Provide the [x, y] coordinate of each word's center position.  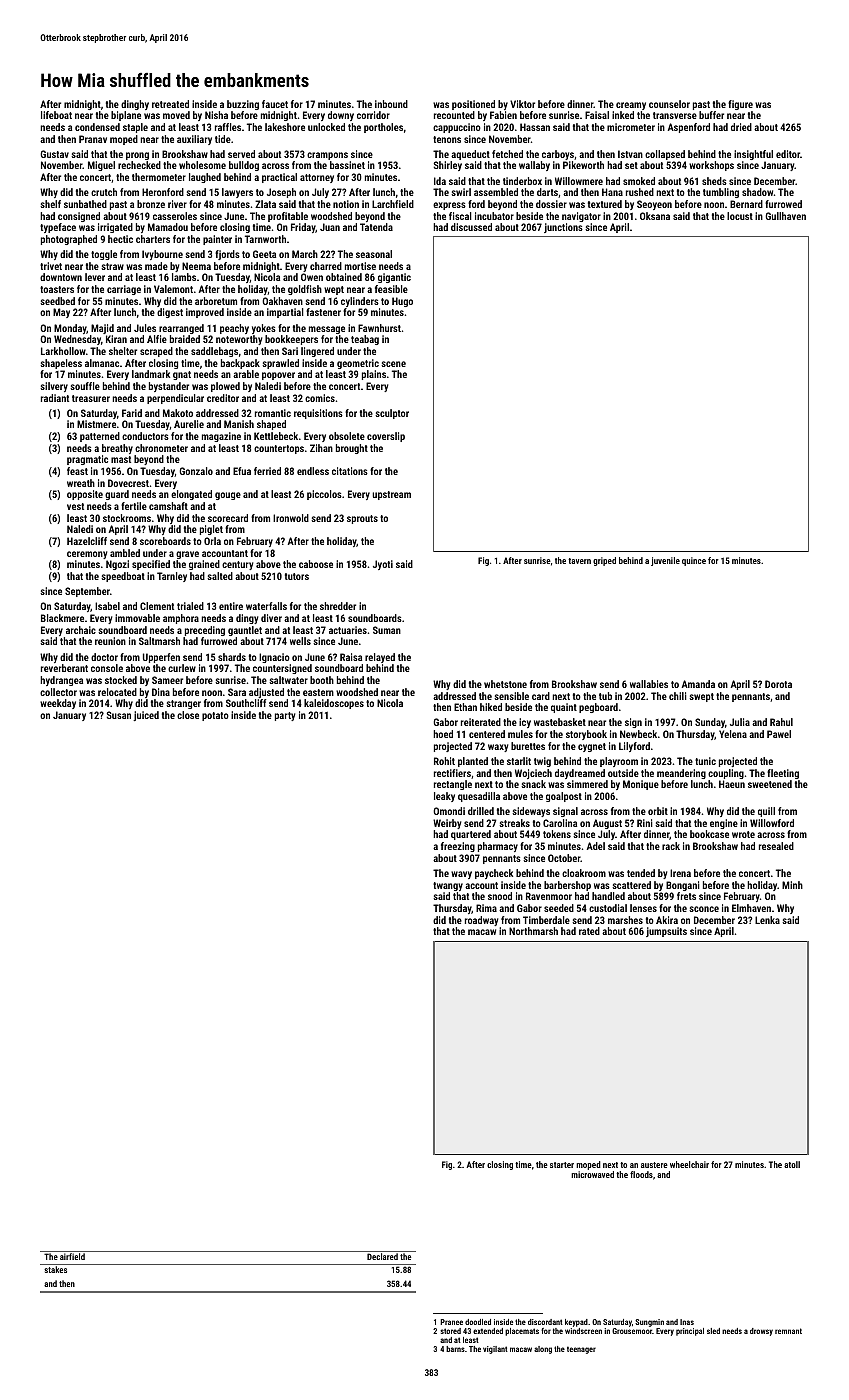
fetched [507, 154]
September [87, 592]
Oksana [655, 216]
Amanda [698, 684]
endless [313, 471]
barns [455, 1349]
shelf [50, 204]
